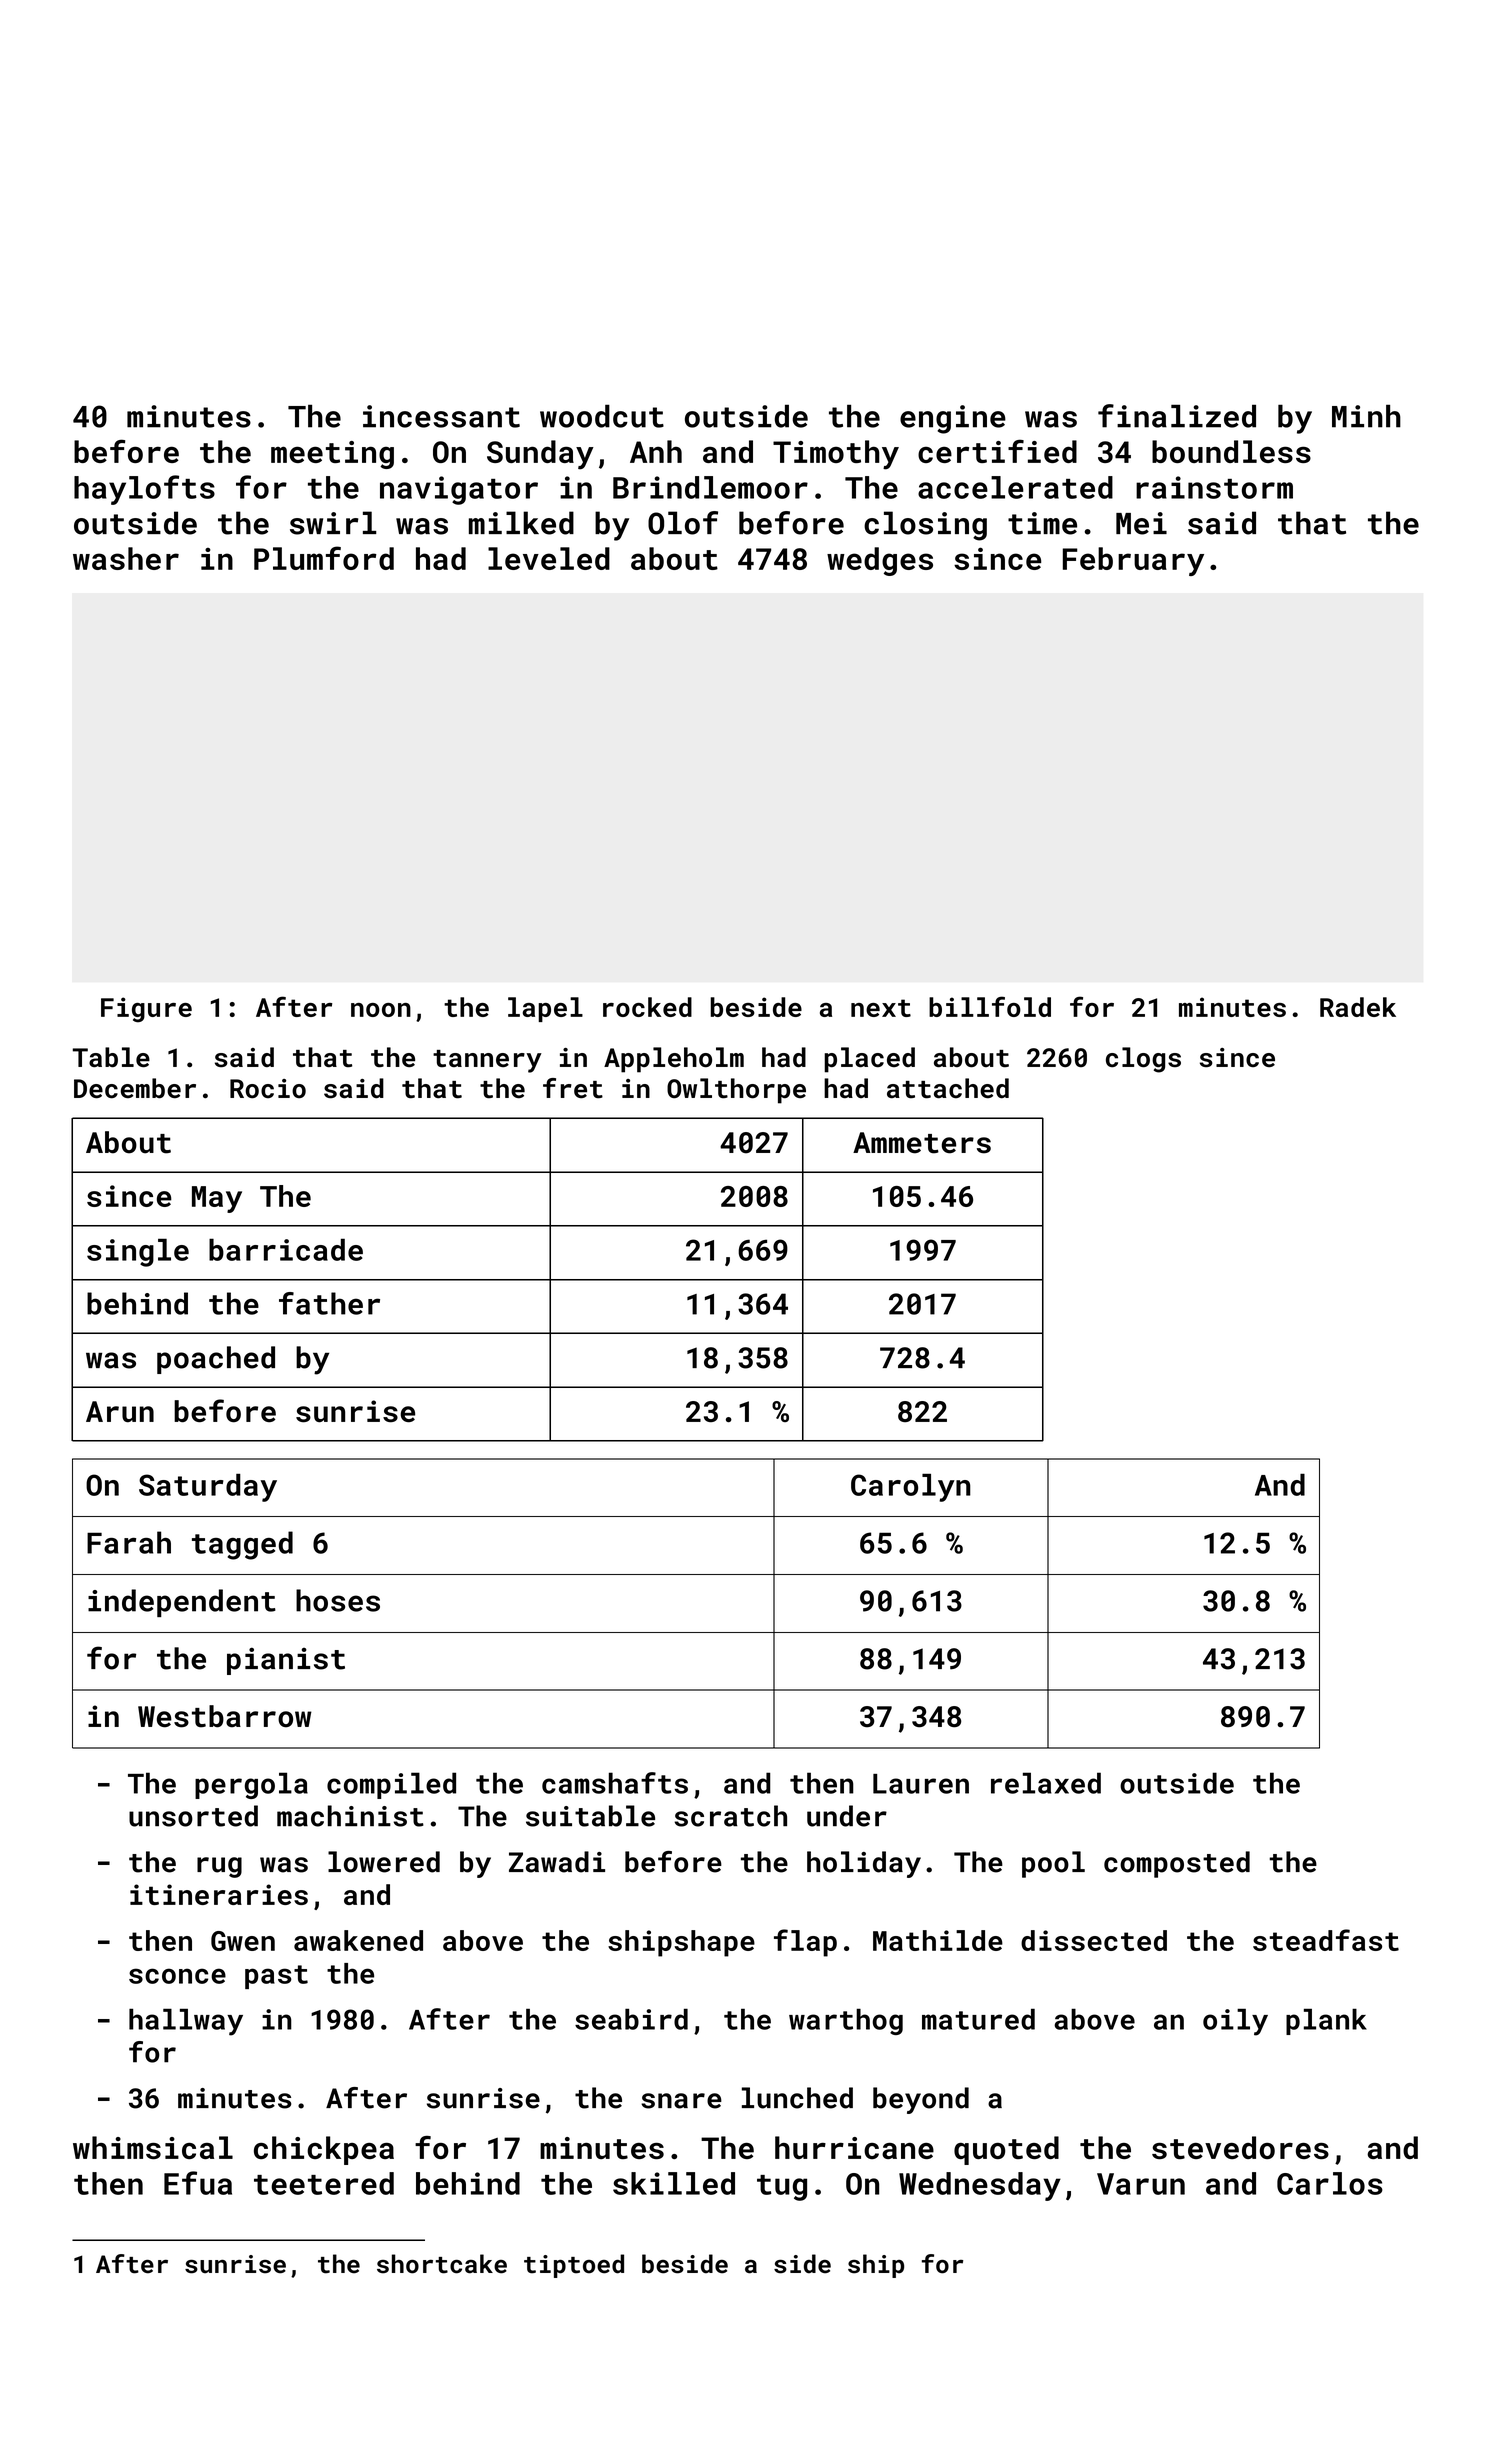 Image resolution: width=1496 pixels, height=2464 pixels. What do you see at coordinates (631, 2019) in the document?
I see `seabird` at bounding box center [631, 2019].
